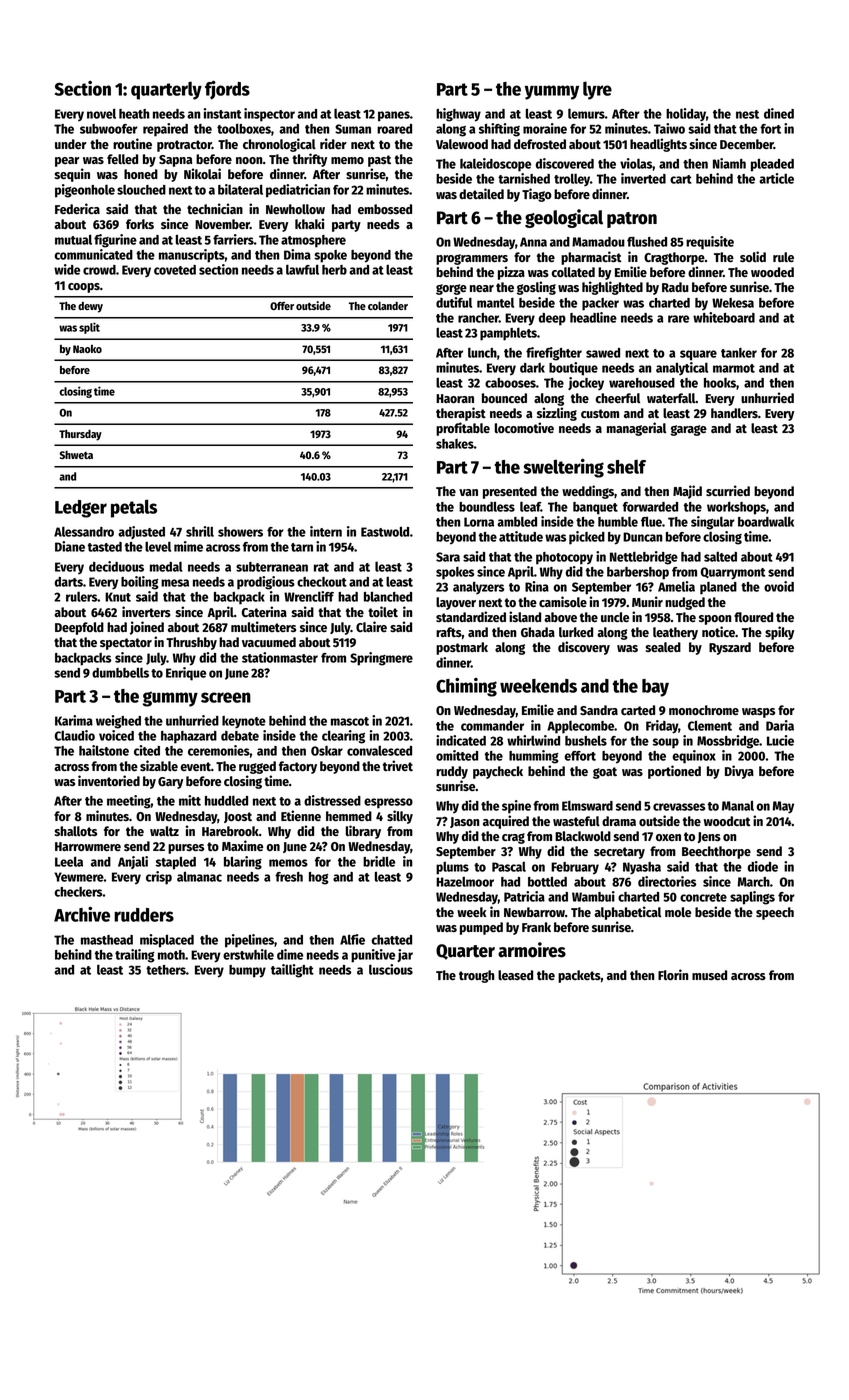  I want to click on rafts, so click(449, 632).
